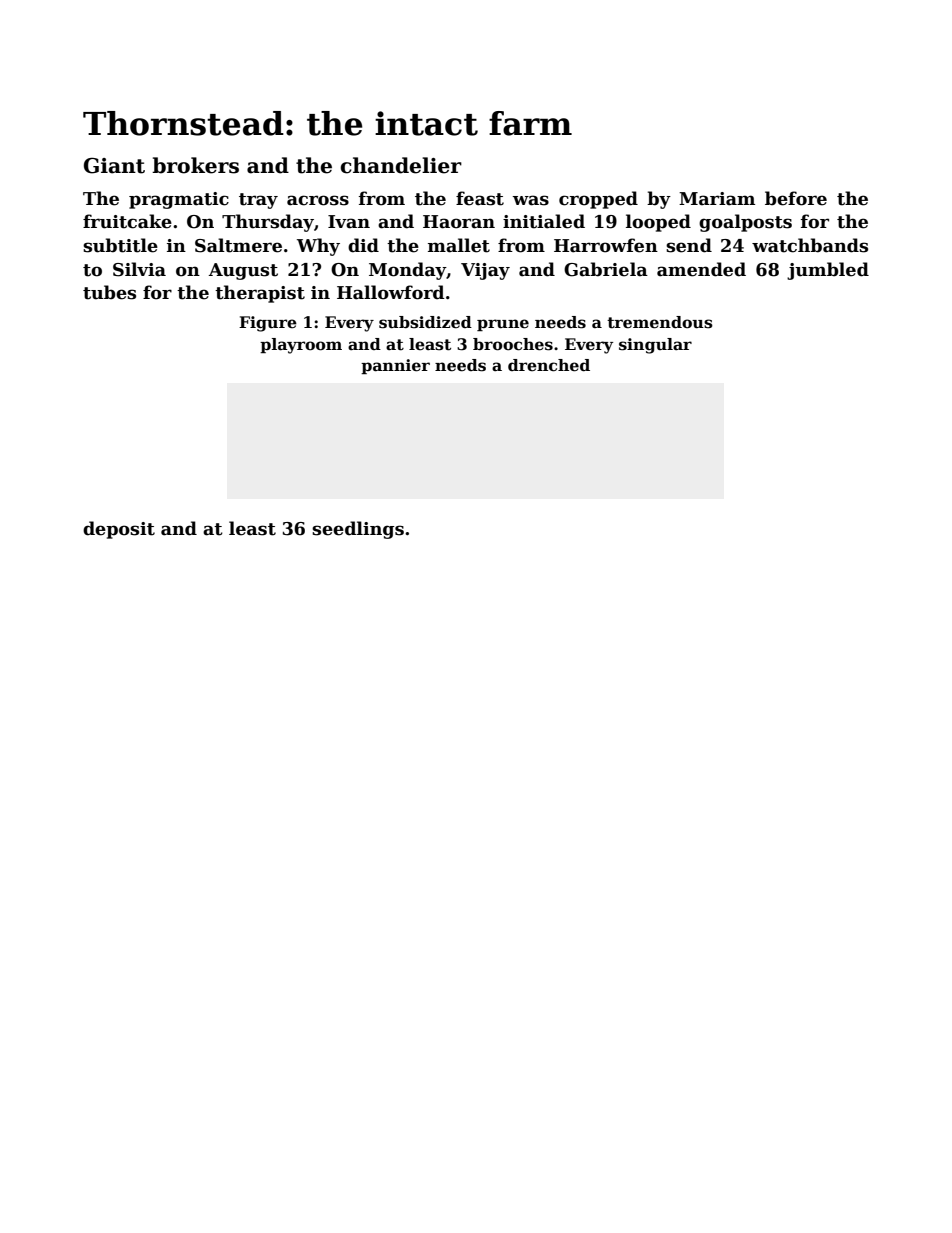 The height and width of the page is (1233, 952). Describe the element at coordinates (717, 199) in the page. I see `Mariam` at that location.
